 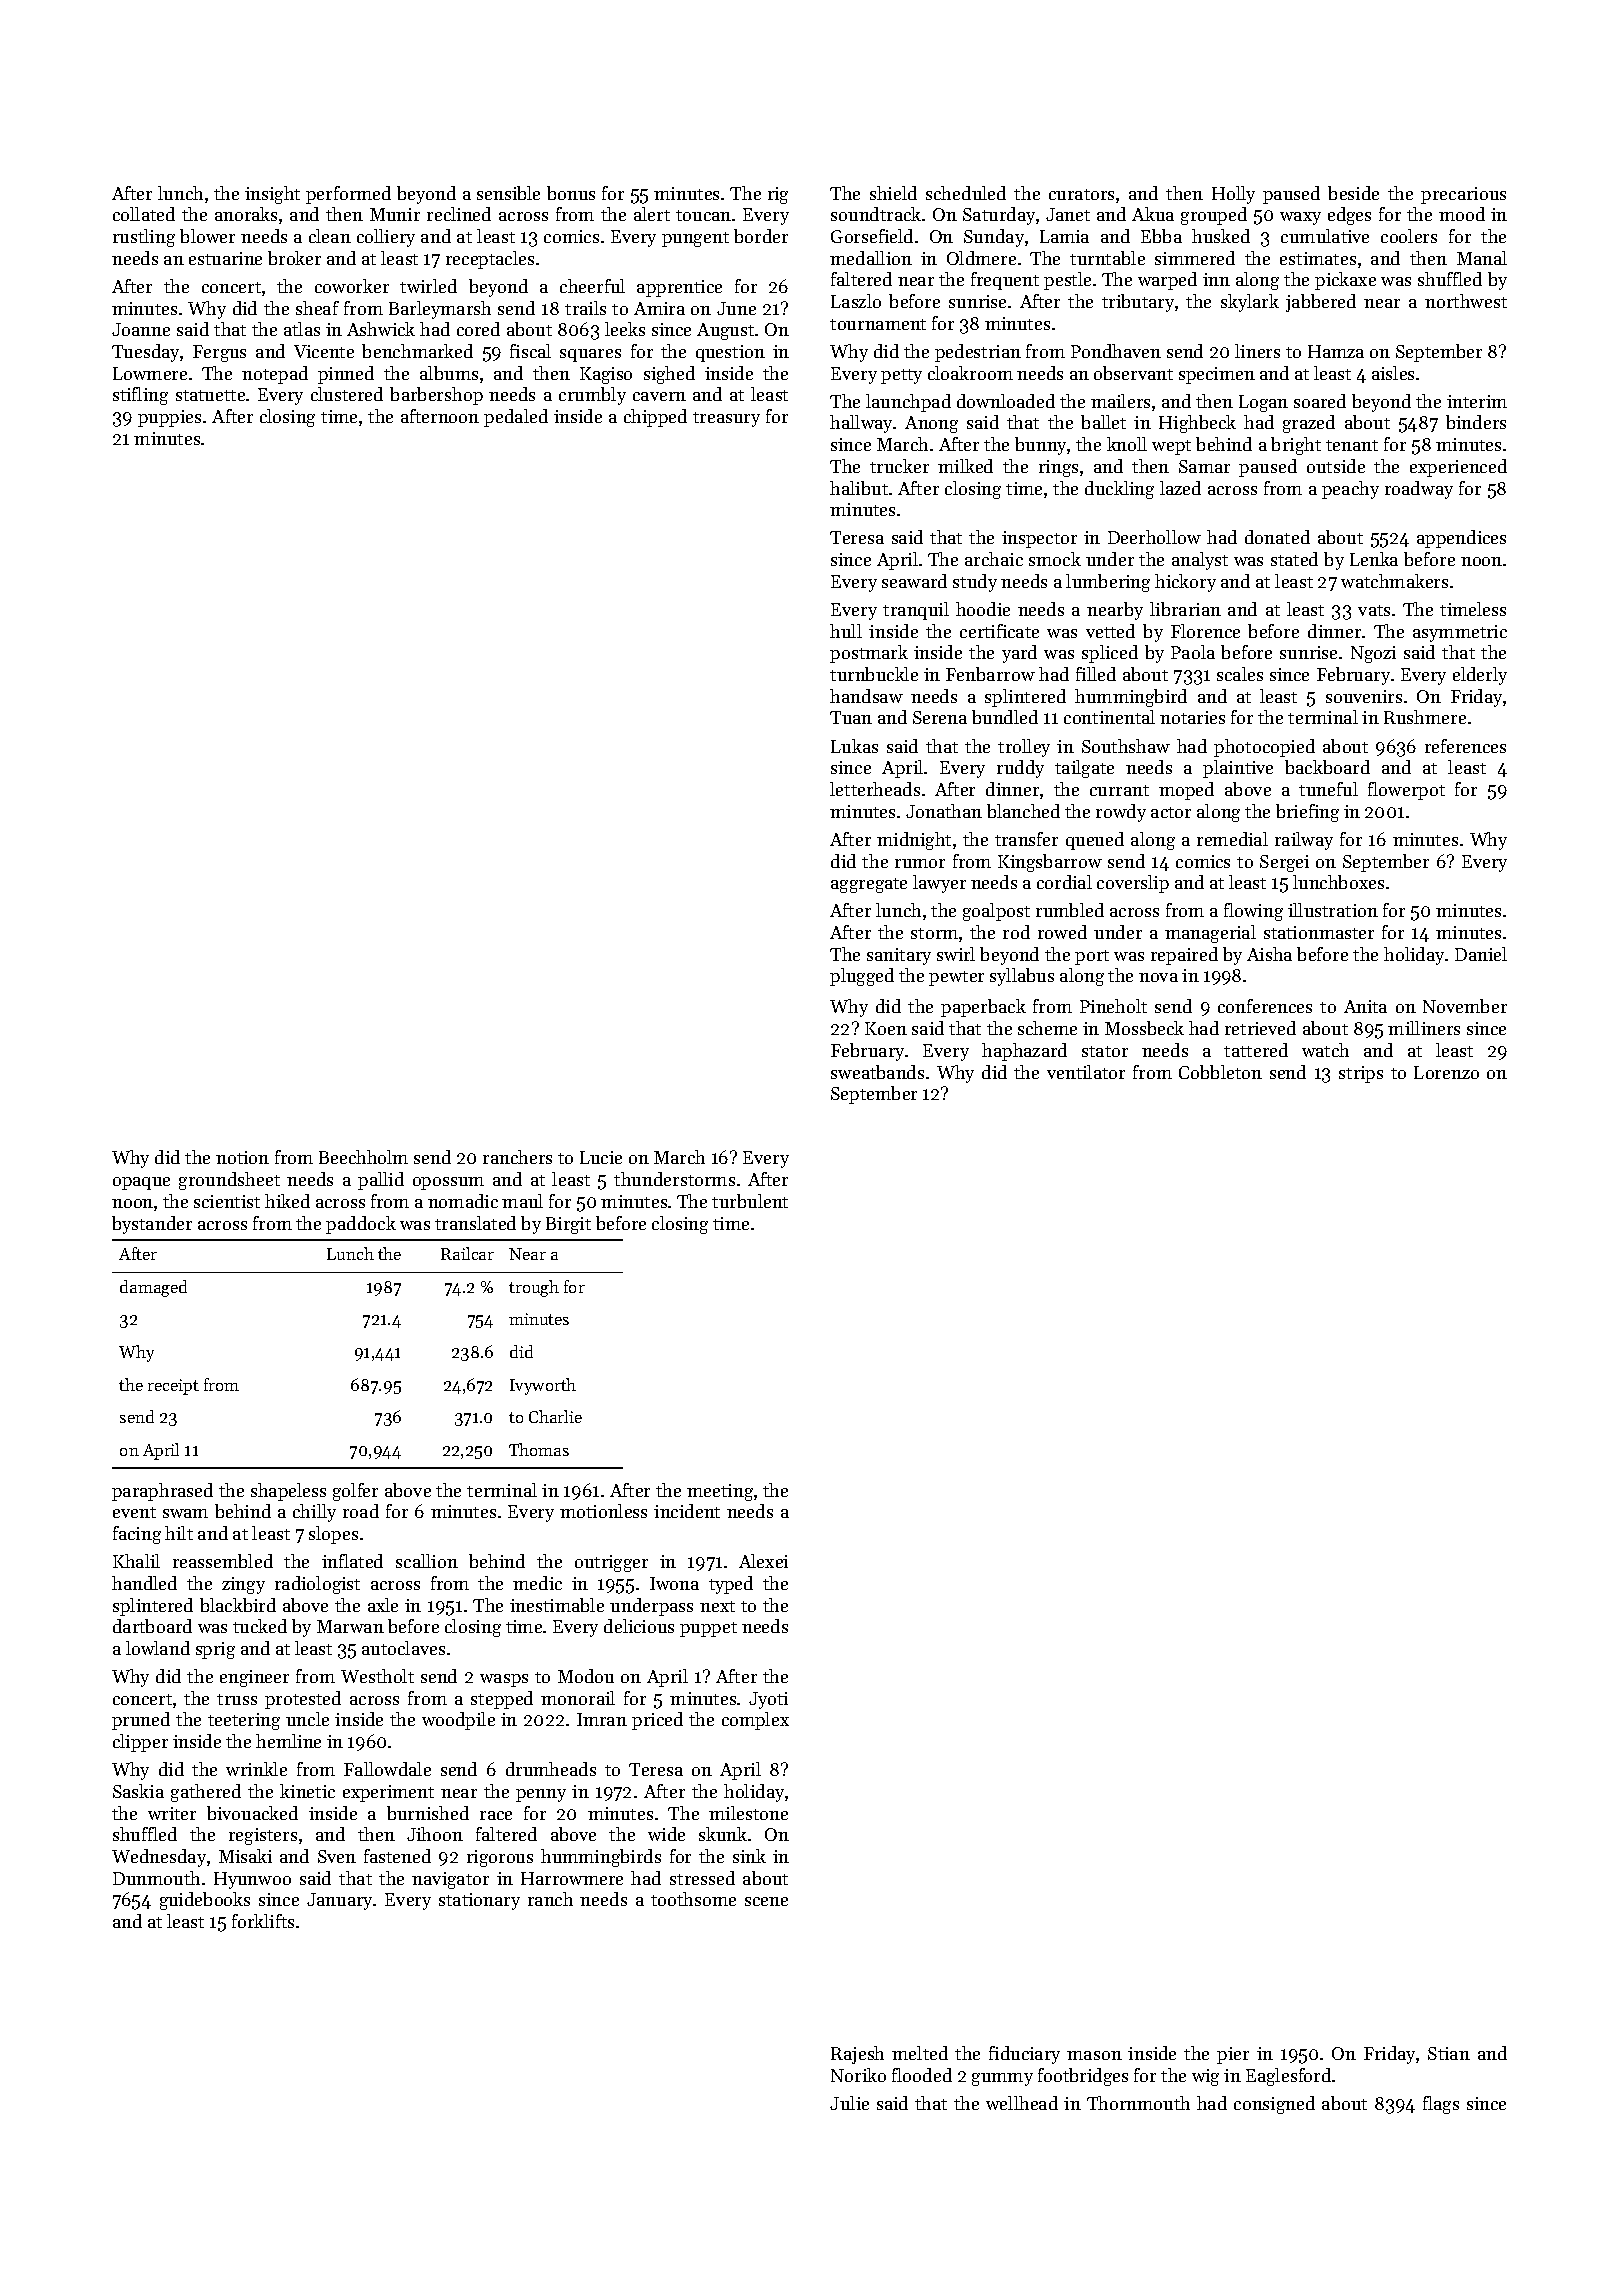 What do you see at coordinates (748, 1813) in the image?
I see `milestone` at bounding box center [748, 1813].
